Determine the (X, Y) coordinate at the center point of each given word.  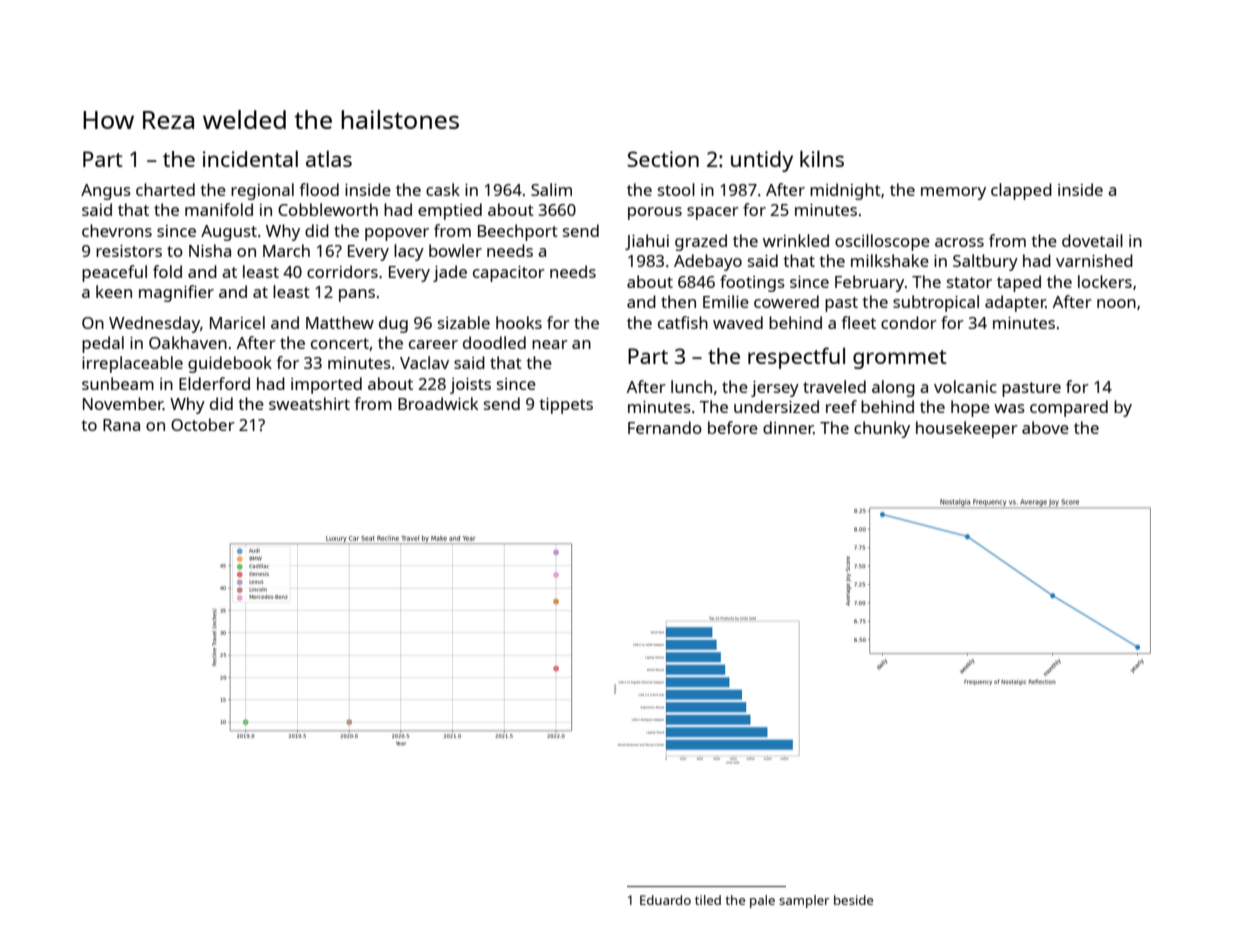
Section (663, 159)
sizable (464, 322)
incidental (250, 158)
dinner (788, 427)
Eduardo (665, 900)
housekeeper (967, 429)
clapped (1021, 191)
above (1045, 427)
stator (969, 282)
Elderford (214, 383)
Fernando (665, 427)
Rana (121, 425)
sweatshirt (309, 403)
